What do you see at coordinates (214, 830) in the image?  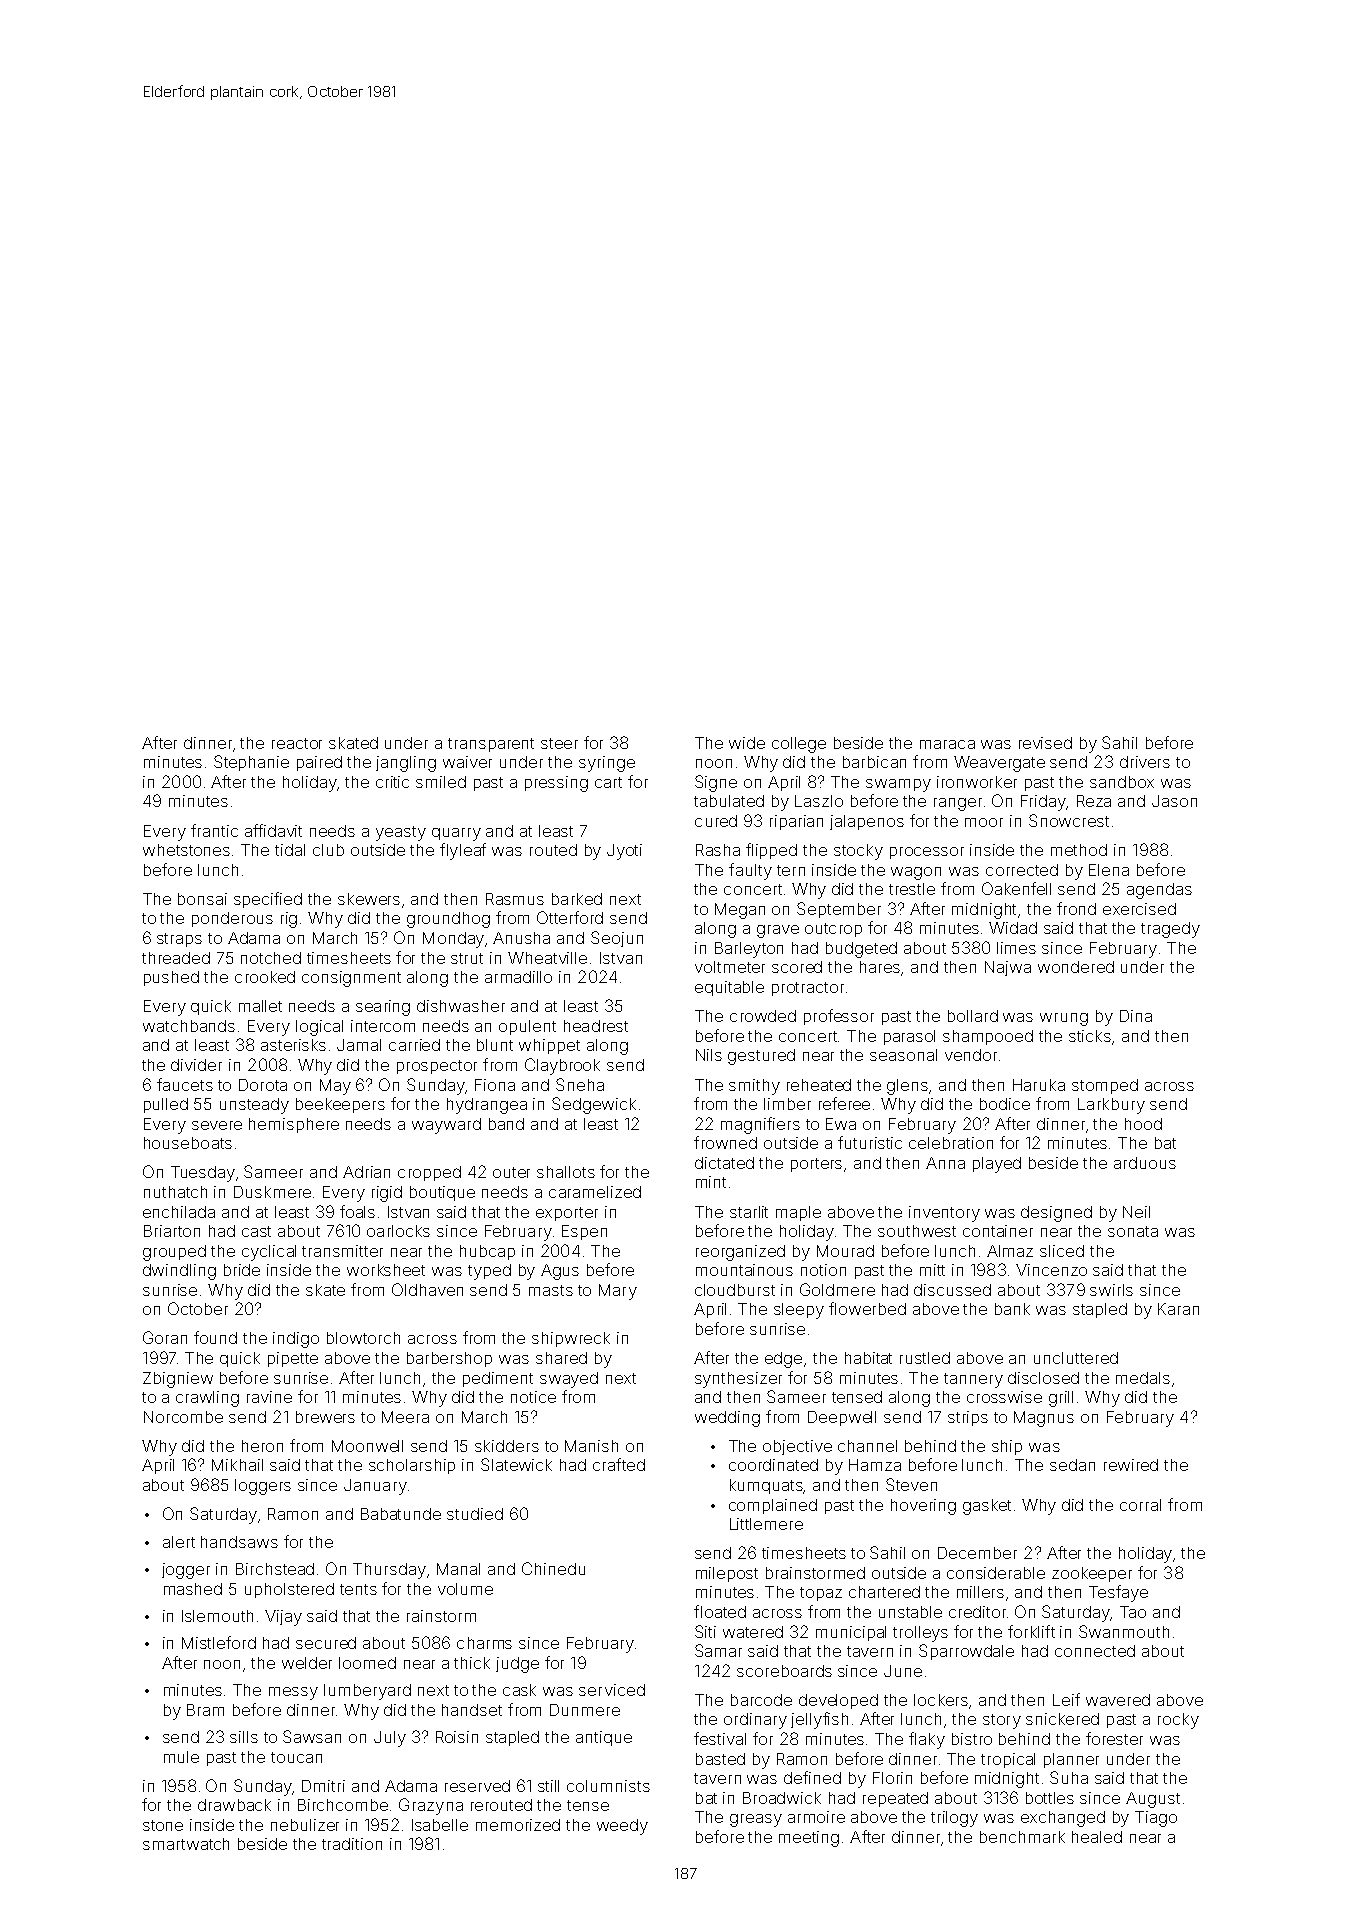 I see `frantic` at bounding box center [214, 830].
